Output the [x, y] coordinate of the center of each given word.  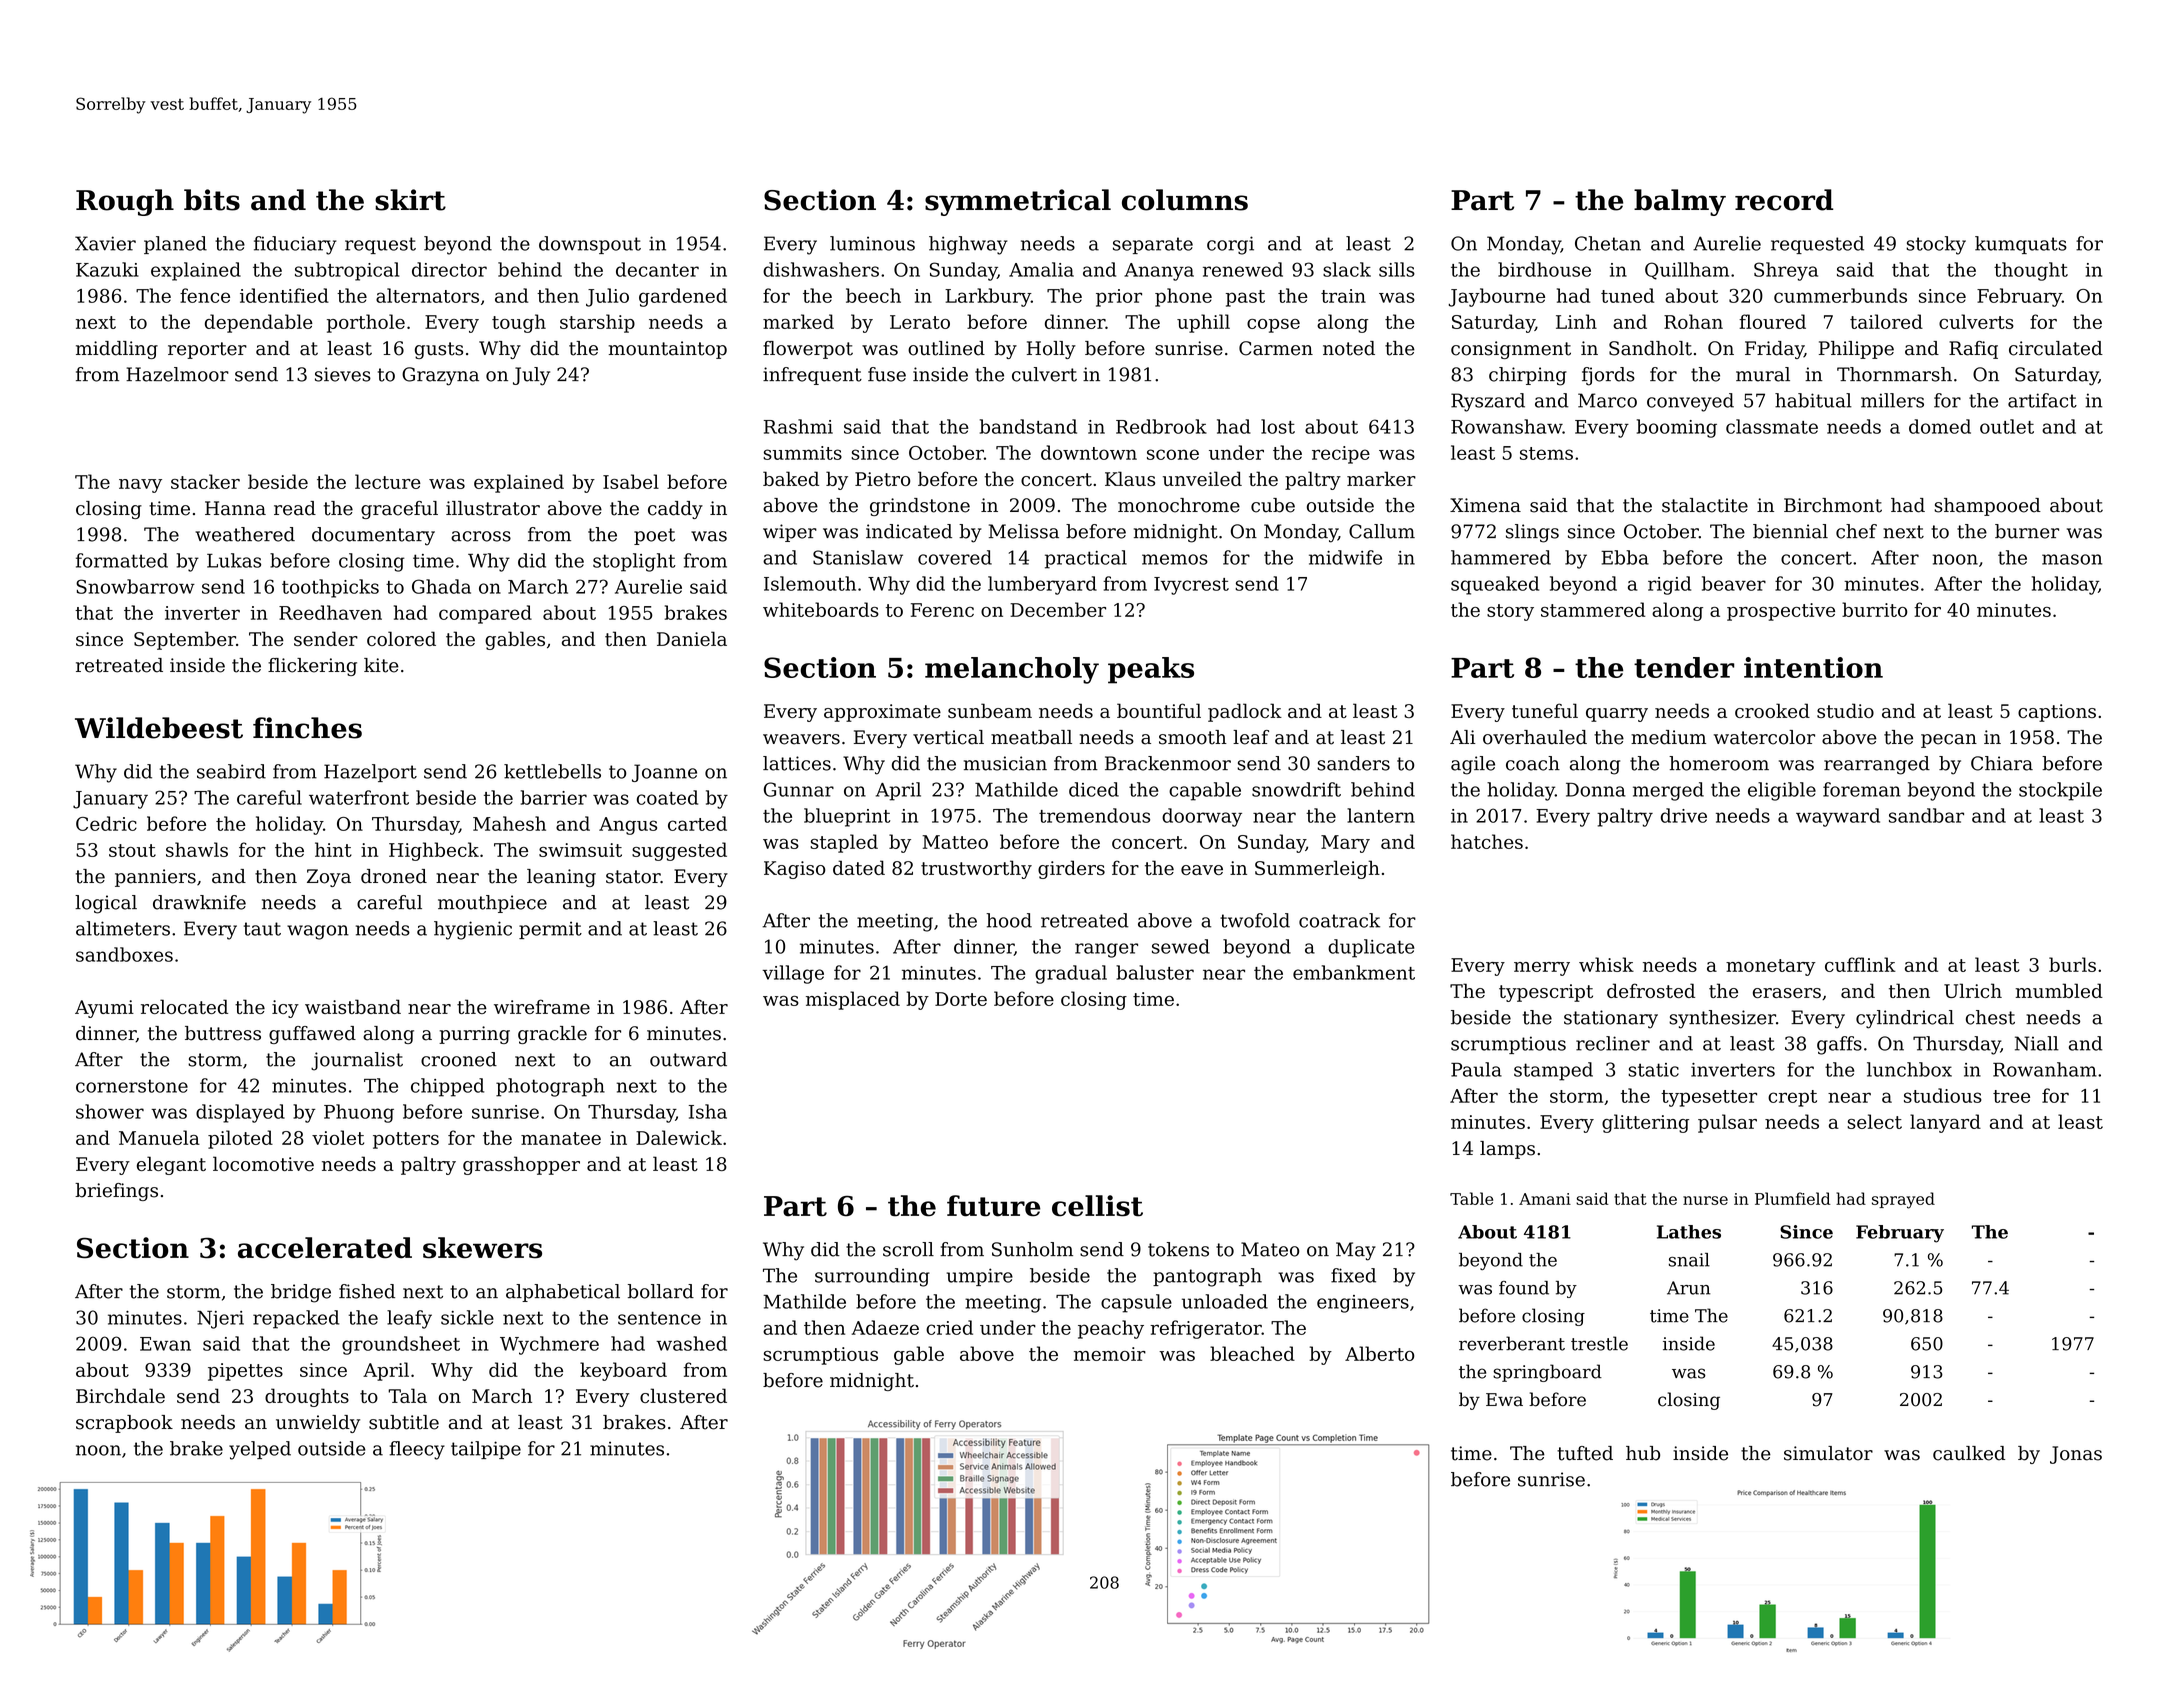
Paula [1476, 1069]
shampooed [1987, 507]
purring [474, 1035]
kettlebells [552, 771]
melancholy [1012, 670]
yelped [260, 1450]
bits [212, 200]
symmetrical [1018, 202]
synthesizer [1722, 1019]
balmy [1680, 202]
